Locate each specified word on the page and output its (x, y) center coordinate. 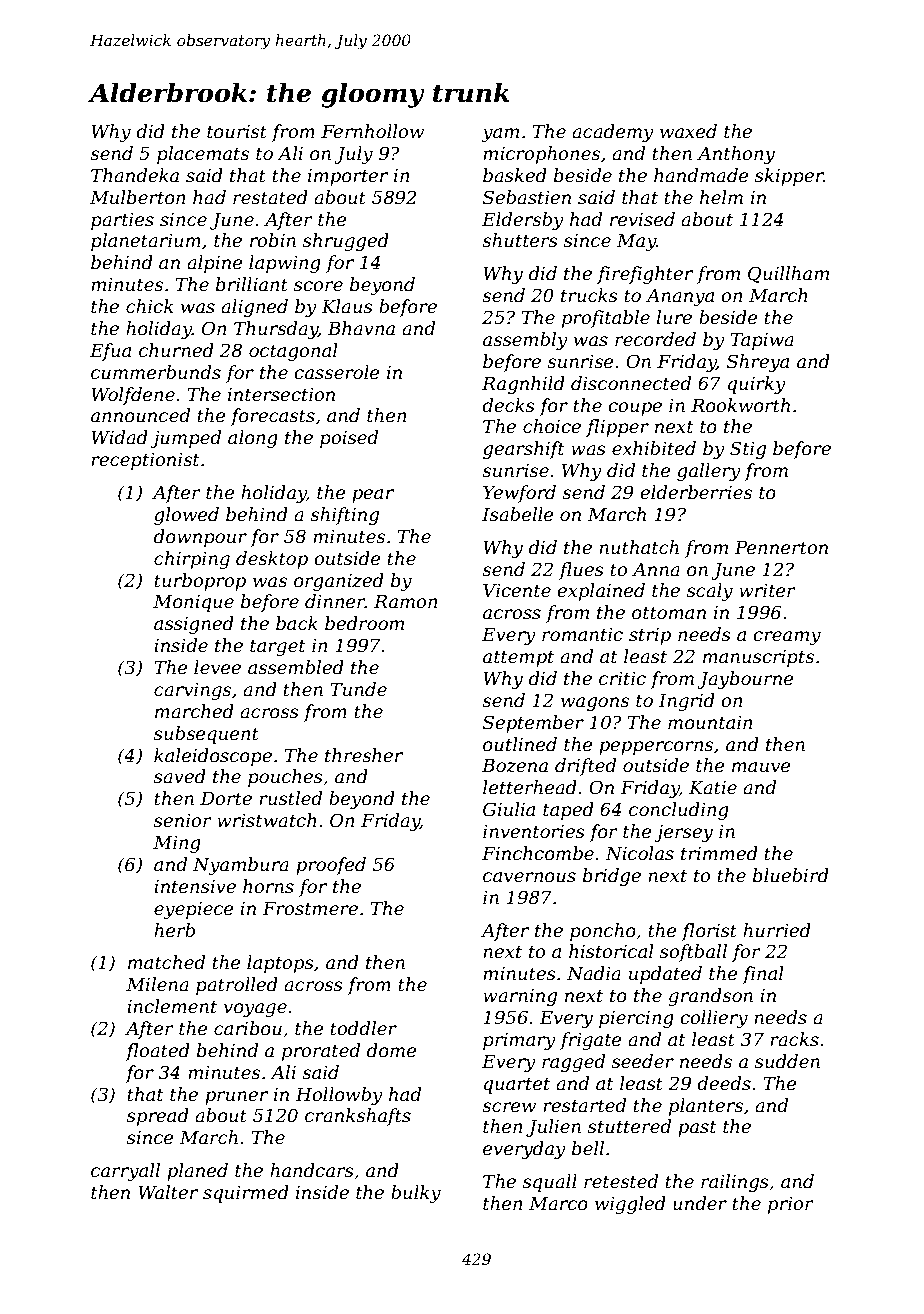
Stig (748, 450)
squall (550, 1183)
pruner (236, 1098)
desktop (272, 560)
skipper (789, 177)
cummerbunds (156, 372)
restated (270, 197)
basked (515, 175)
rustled (290, 798)
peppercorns (656, 748)
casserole (337, 372)
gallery (709, 472)
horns (268, 886)
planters (706, 1107)
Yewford (519, 494)
